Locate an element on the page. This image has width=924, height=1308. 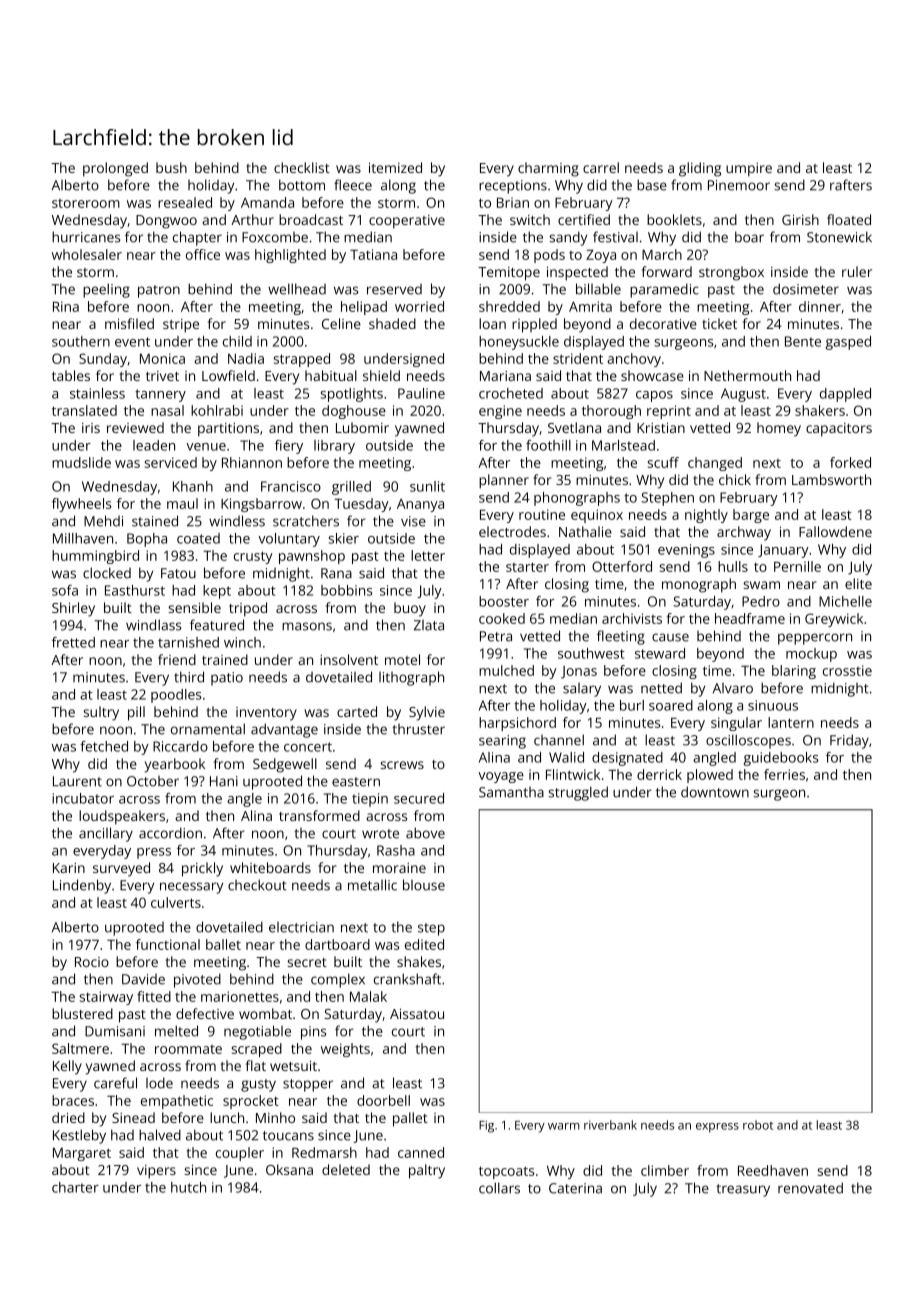
Temitope is located at coordinates (509, 274).
